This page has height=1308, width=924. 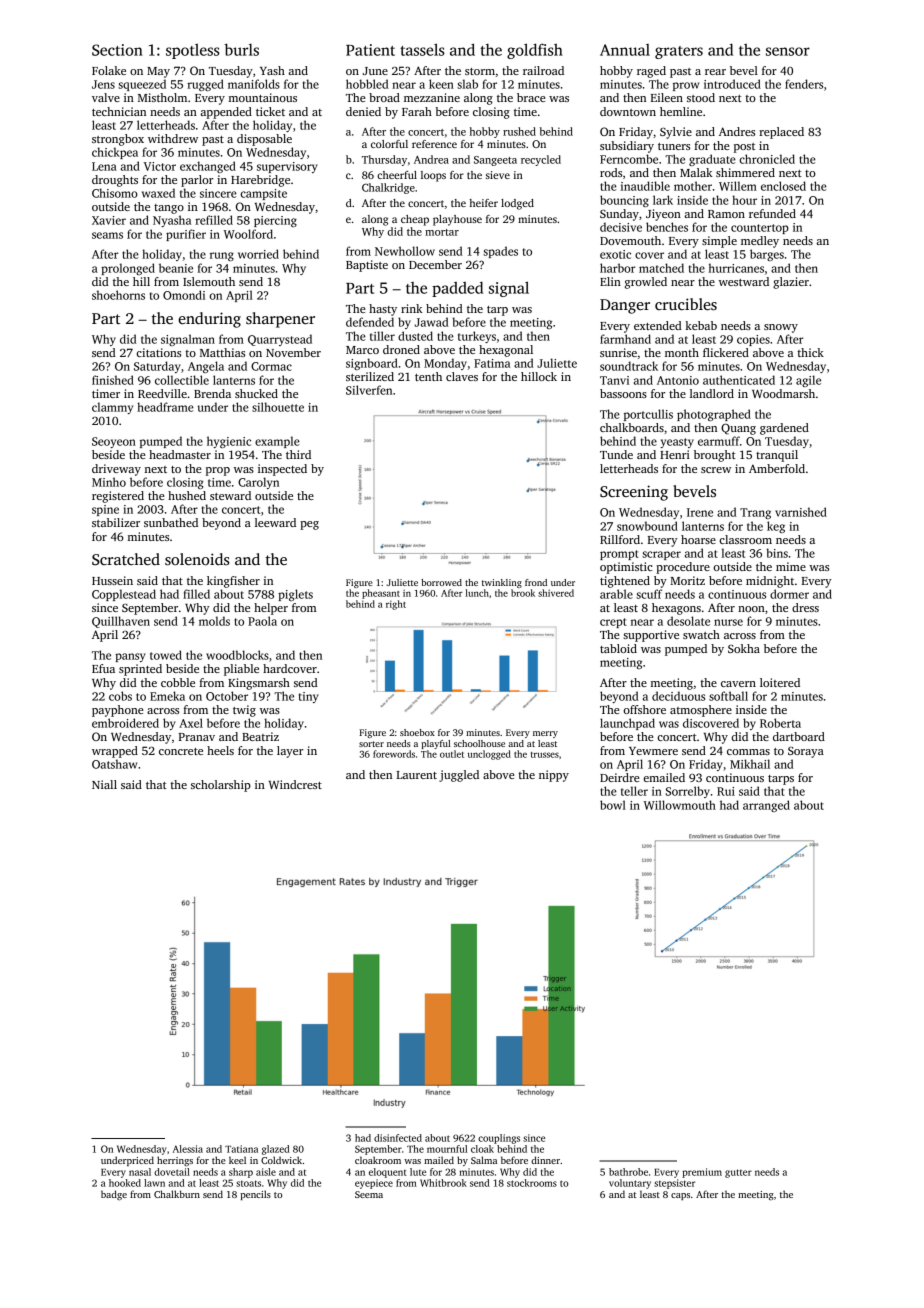 I want to click on strongbox, so click(x=118, y=140).
